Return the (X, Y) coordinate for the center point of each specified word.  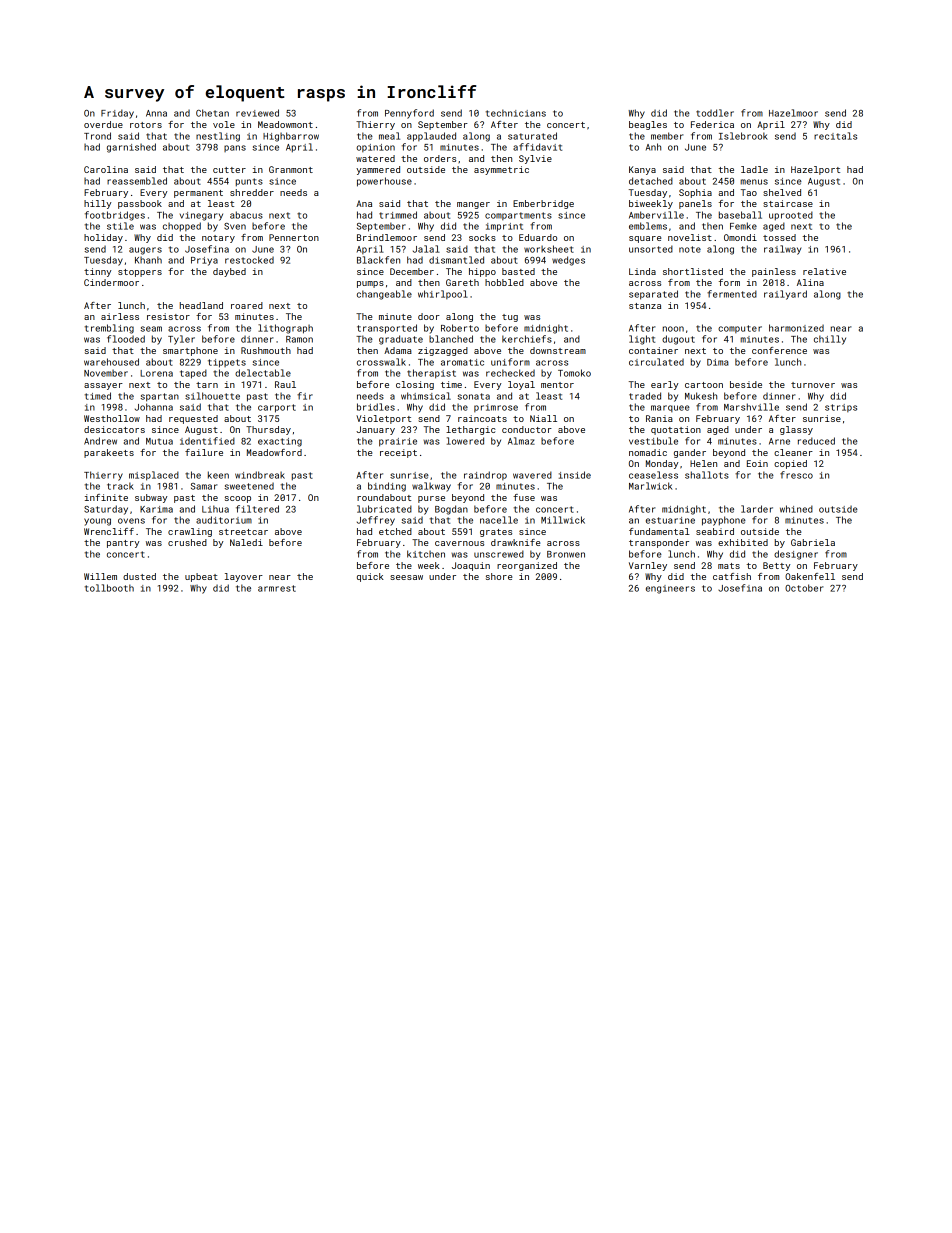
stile (120, 226)
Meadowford (274, 452)
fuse (524, 497)
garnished (131, 148)
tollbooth (109, 588)
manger (473, 205)
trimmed (398, 215)
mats (729, 566)
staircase (788, 203)
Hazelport (815, 170)
